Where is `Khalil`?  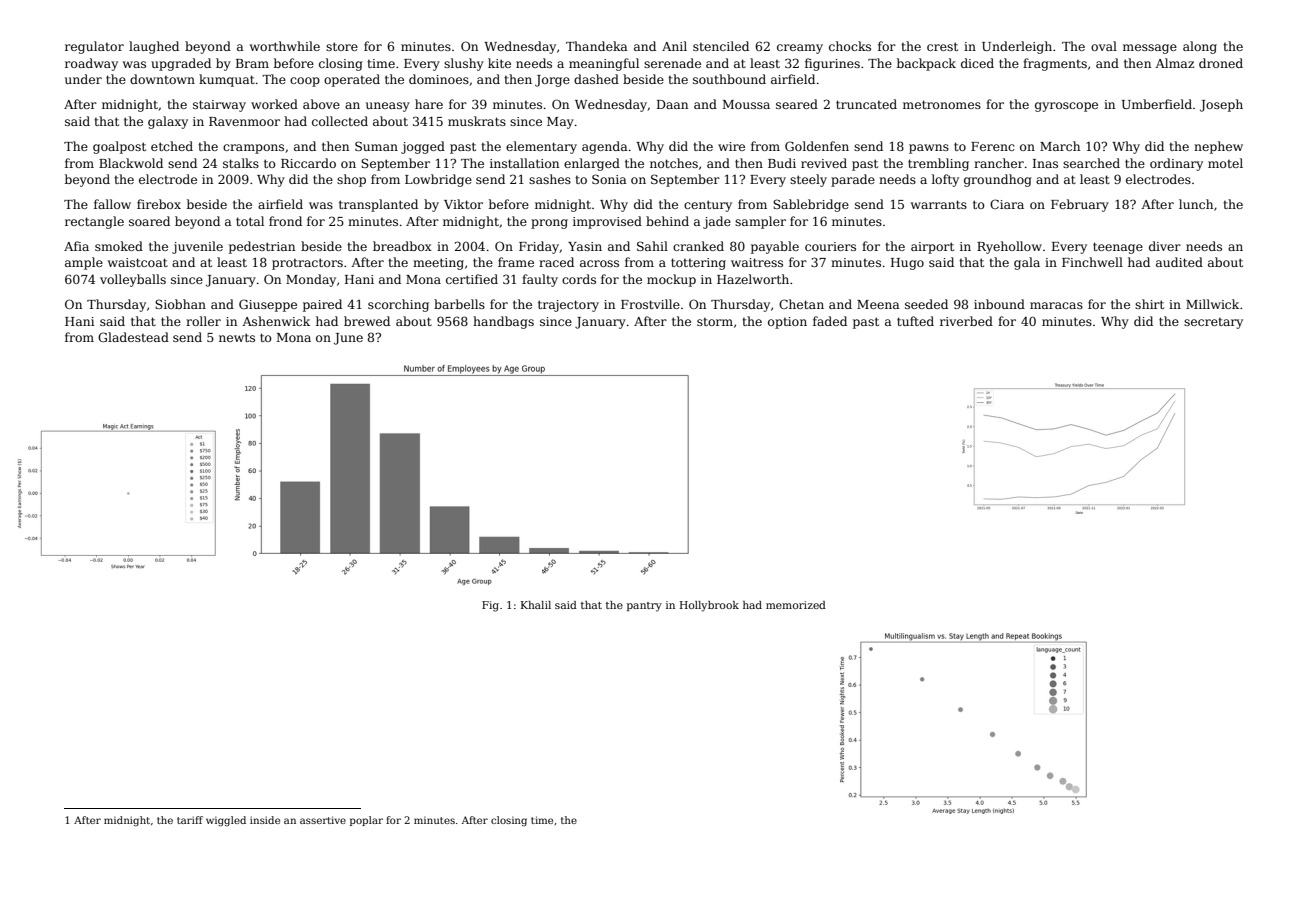 Khalil is located at coordinates (536, 605).
